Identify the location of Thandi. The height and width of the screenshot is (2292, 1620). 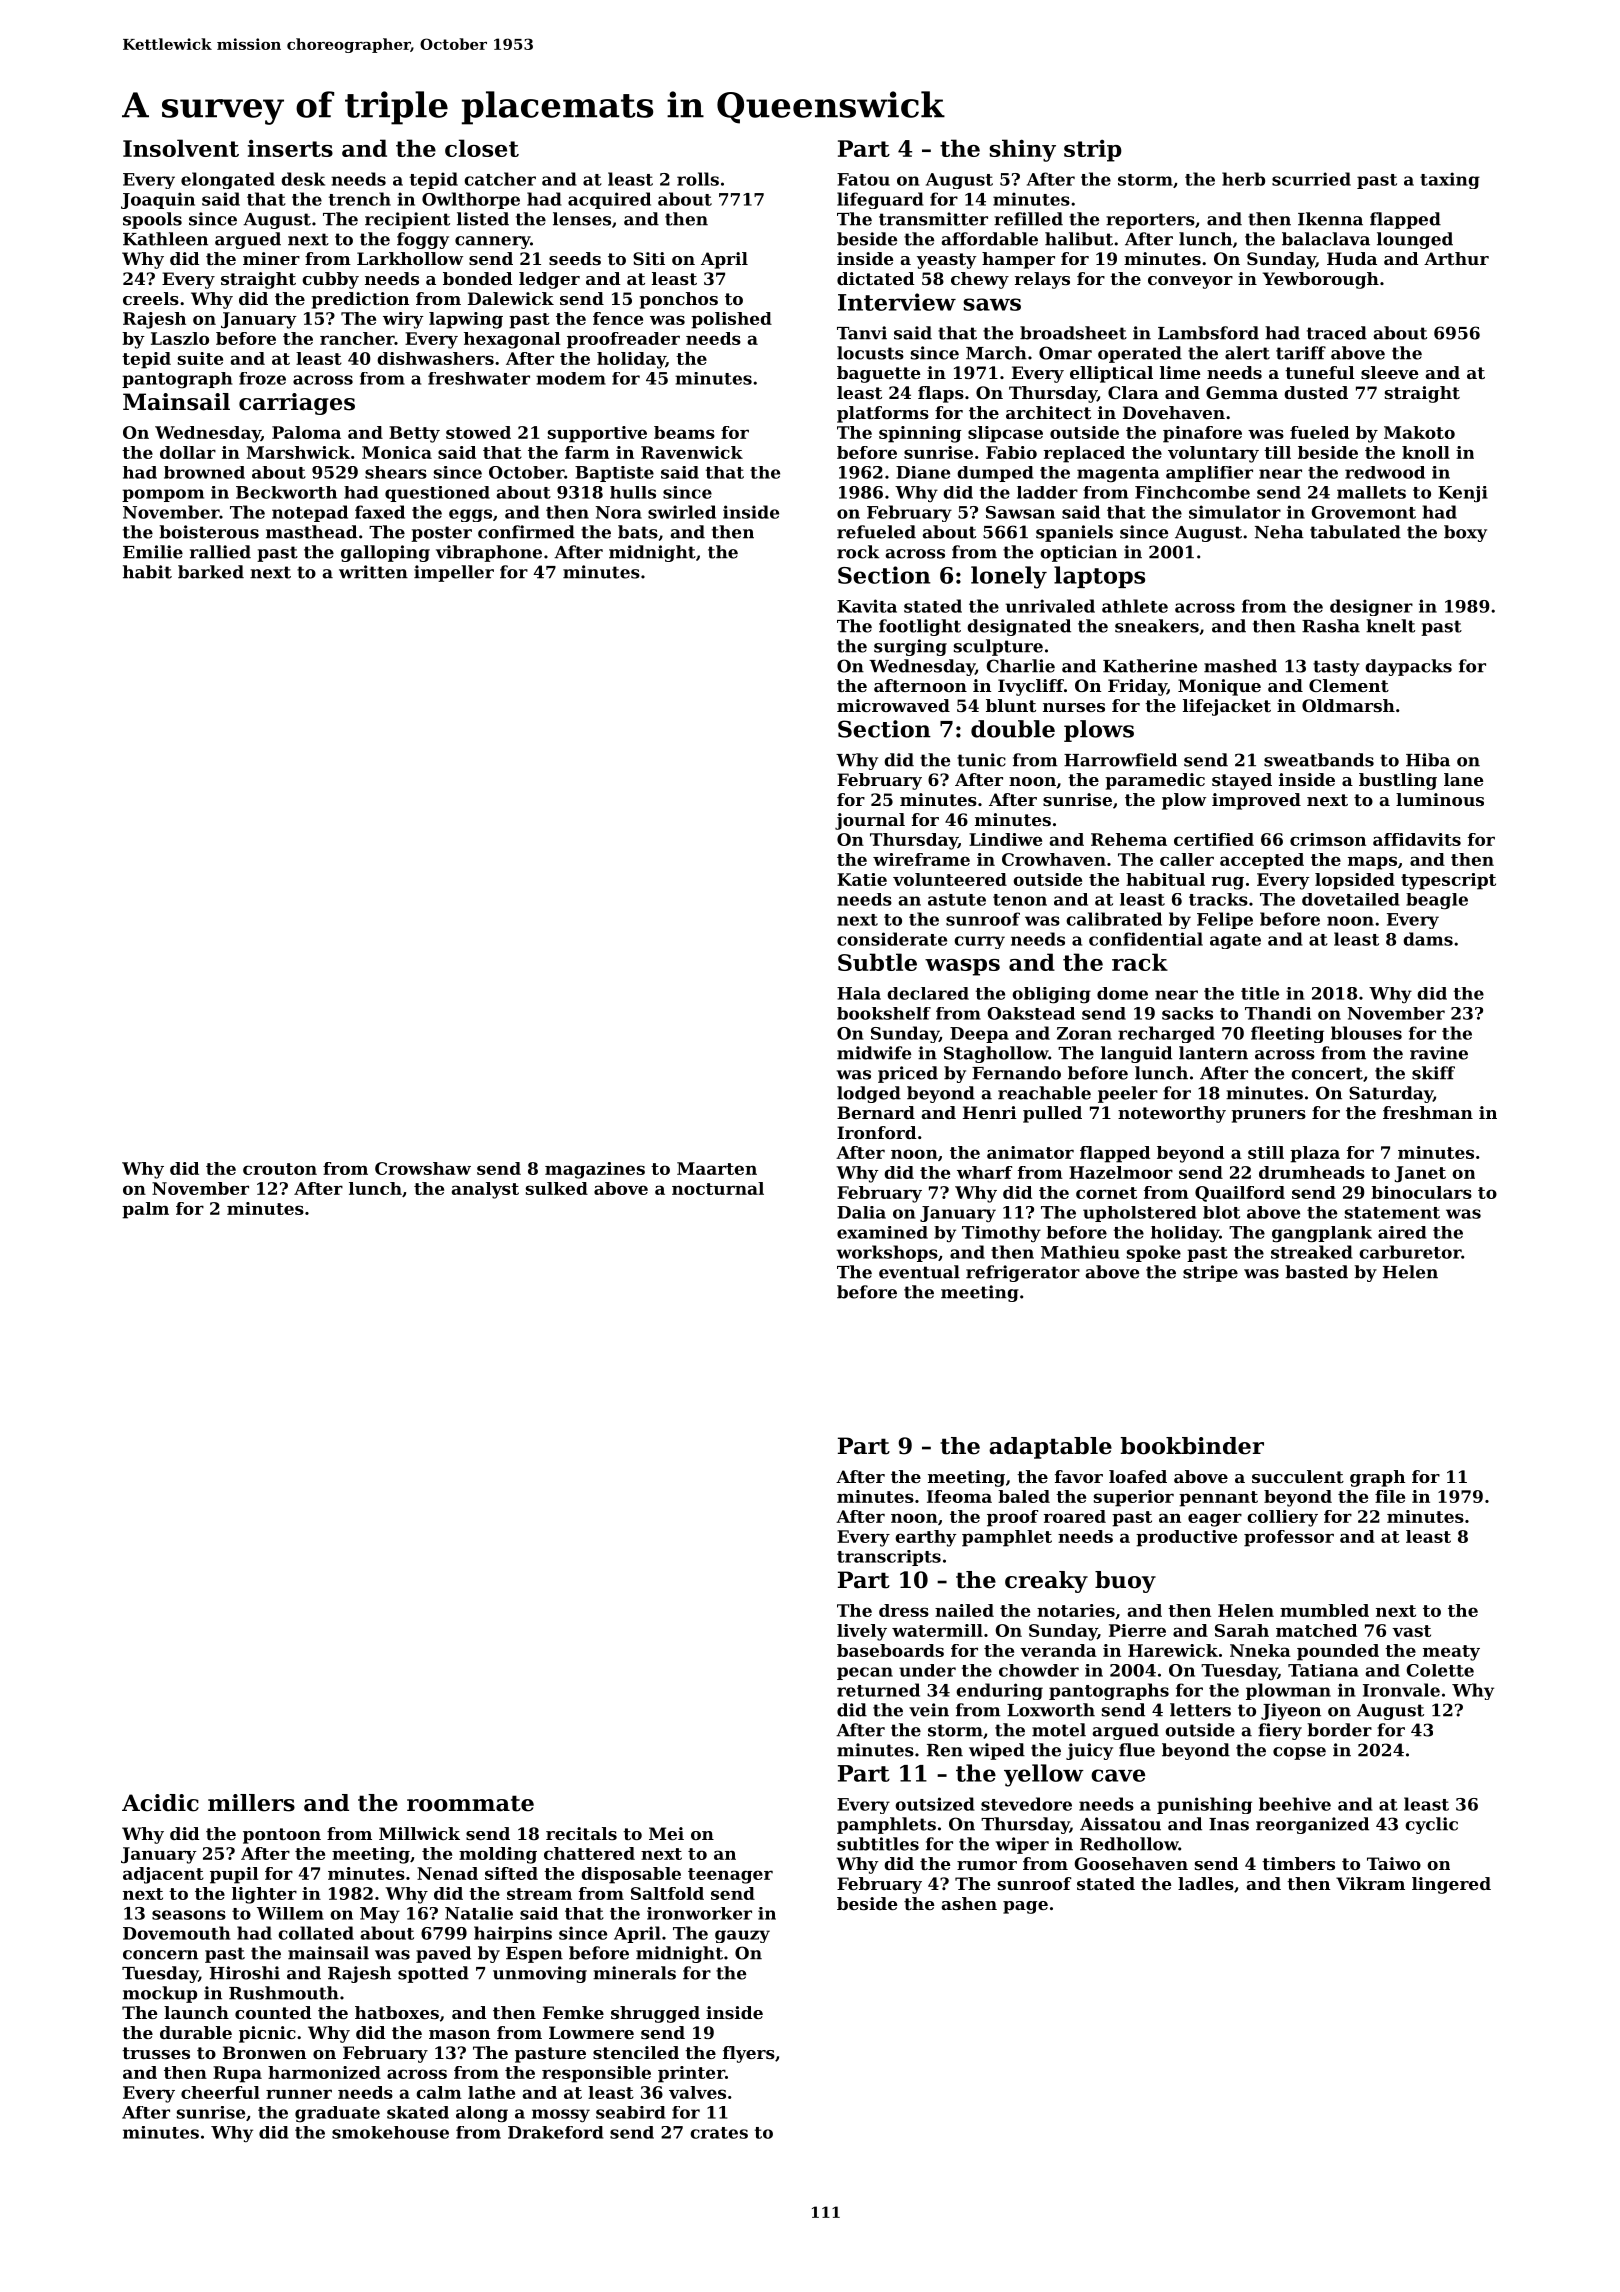
(1278, 1013).
